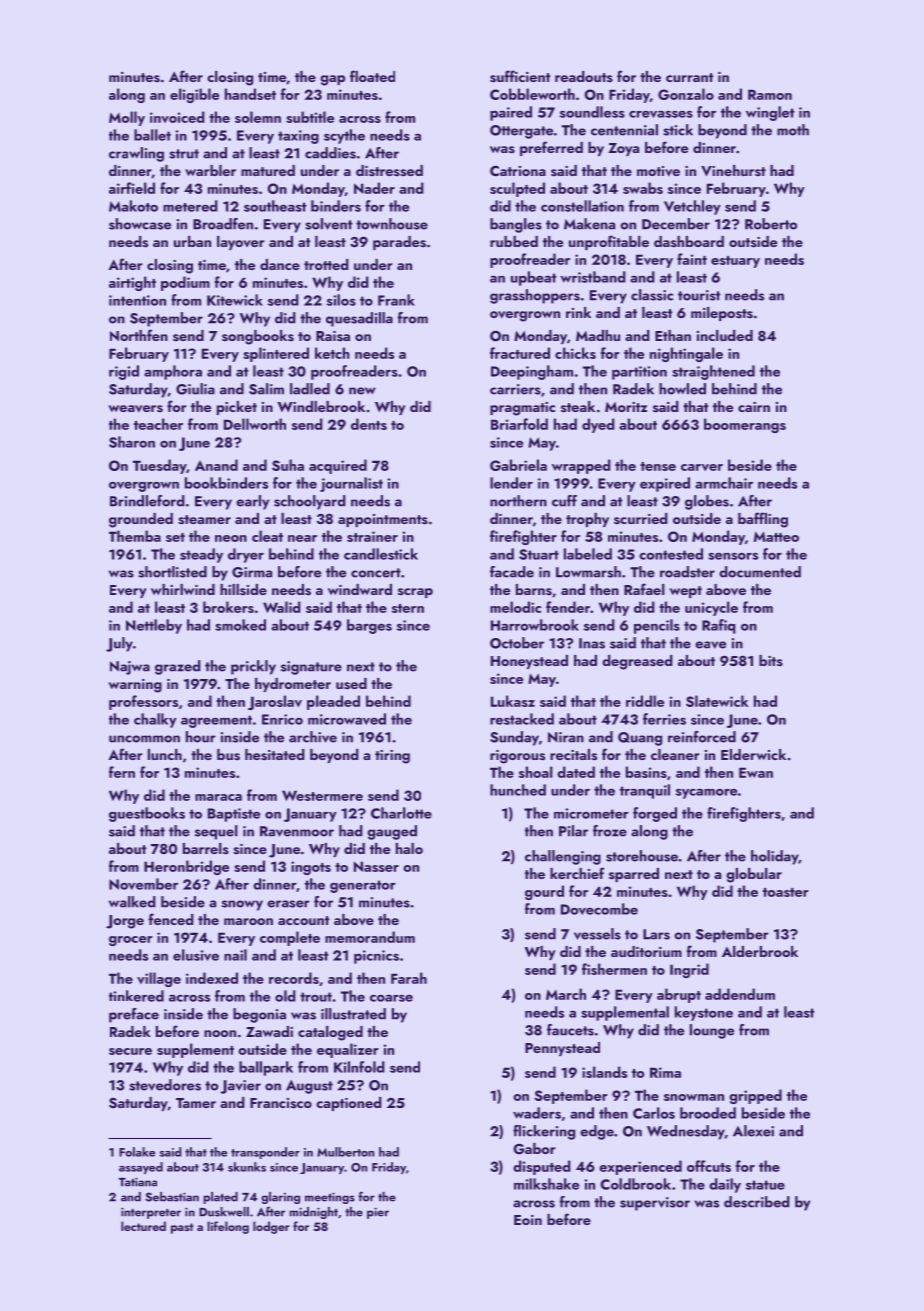  I want to click on archive, so click(313, 737).
